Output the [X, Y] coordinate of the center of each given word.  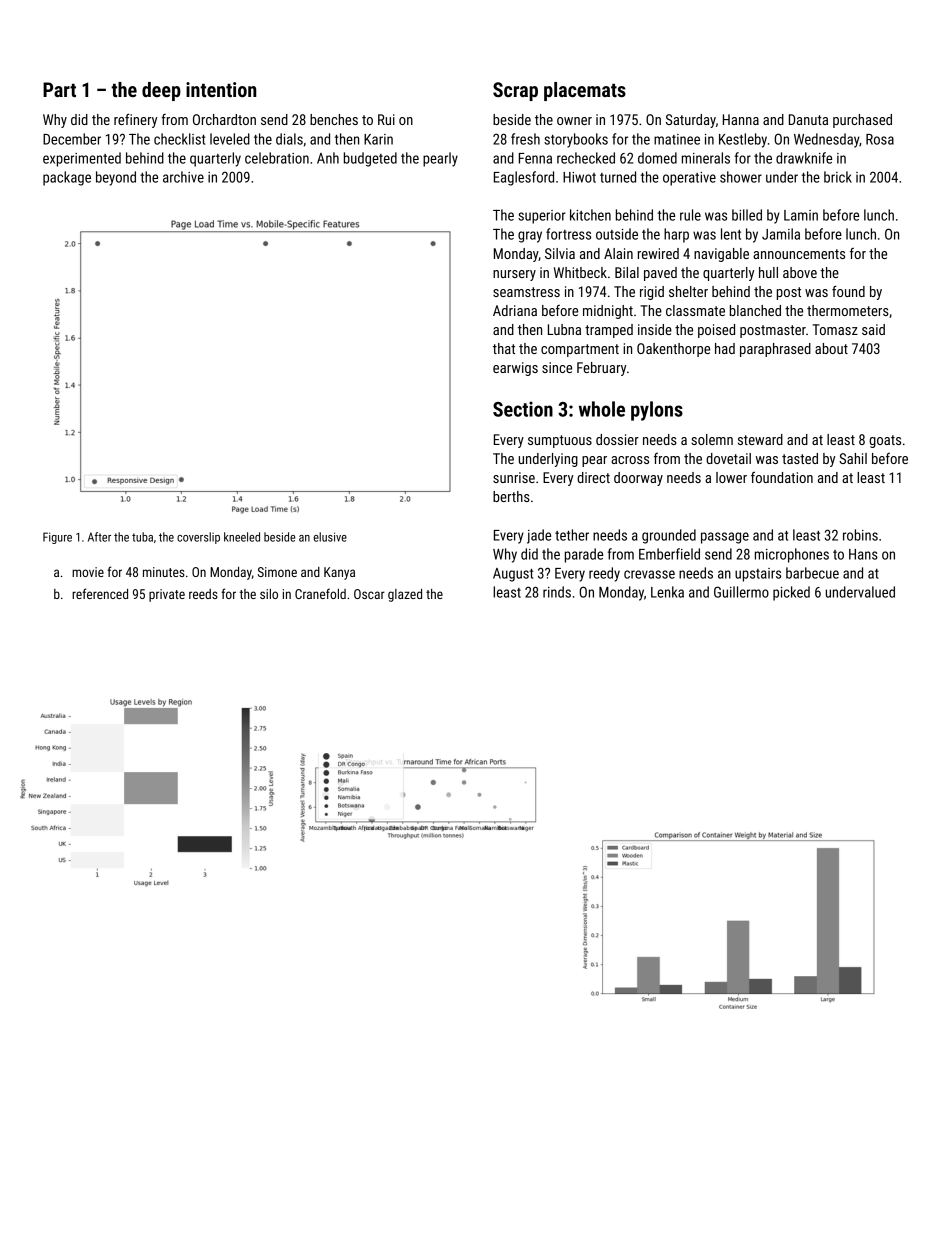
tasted [800, 458]
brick [838, 177]
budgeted [370, 159]
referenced [100, 593]
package [67, 178]
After [99, 537]
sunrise [514, 477]
